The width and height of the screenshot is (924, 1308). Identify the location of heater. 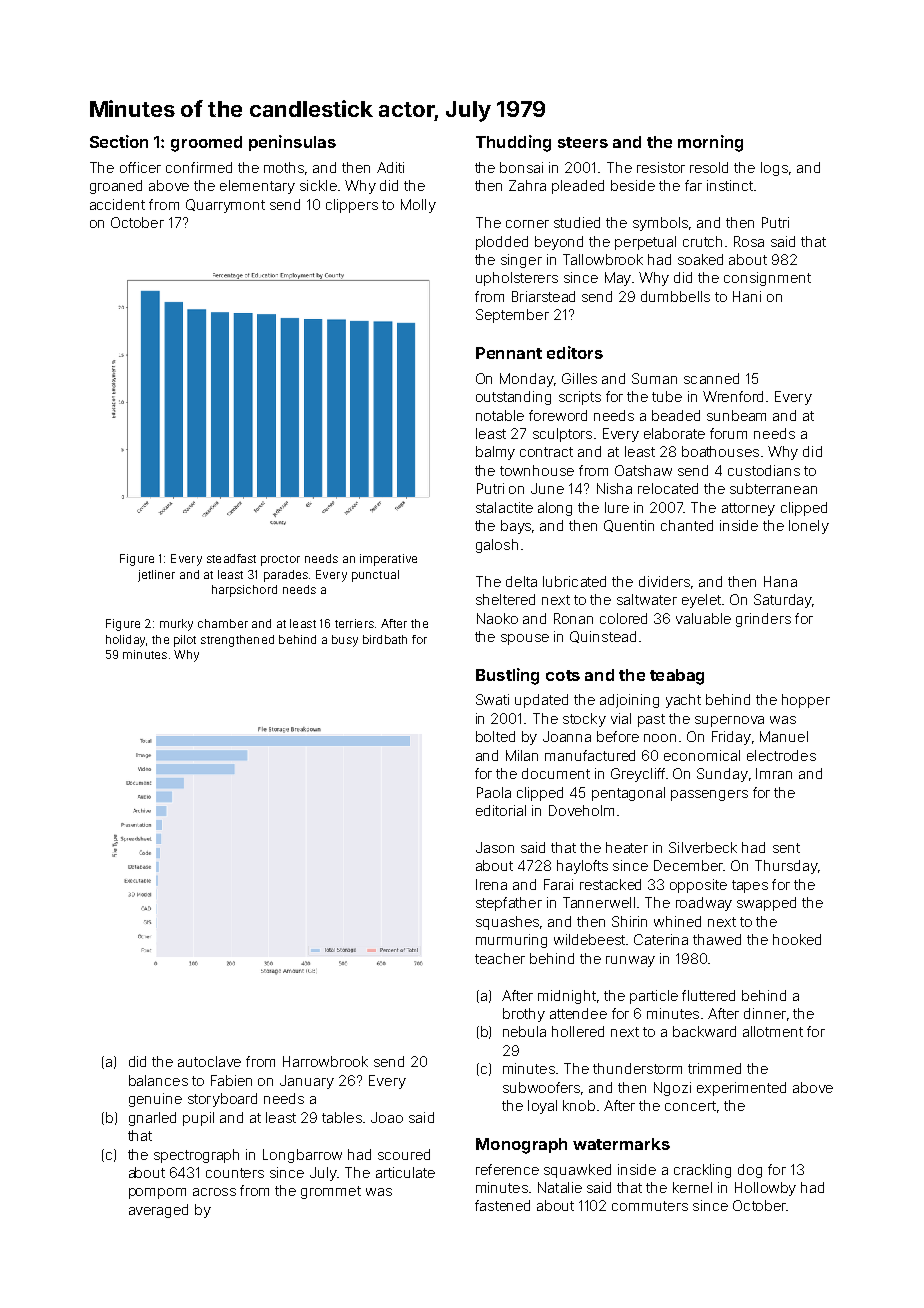
(627, 847).
